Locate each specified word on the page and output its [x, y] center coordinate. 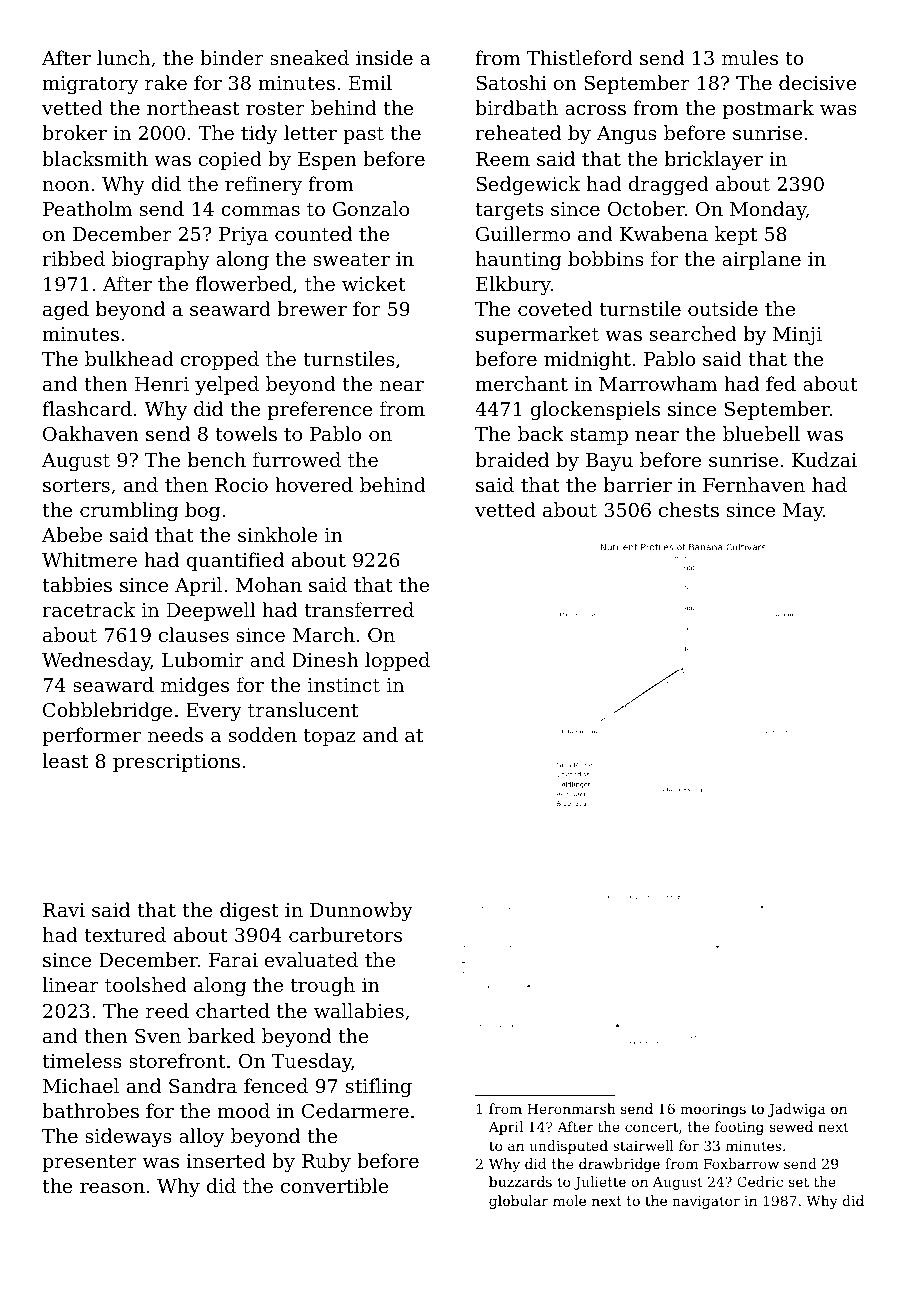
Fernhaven [754, 484]
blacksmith [95, 158]
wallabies [359, 1010]
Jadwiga [797, 1110]
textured [125, 934]
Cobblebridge [108, 711]
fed [781, 383]
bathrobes [90, 1110]
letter [310, 132]
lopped [397, 661]
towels [246, 433]
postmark [768, 109]
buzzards [520, 1181]
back [541, 433]
